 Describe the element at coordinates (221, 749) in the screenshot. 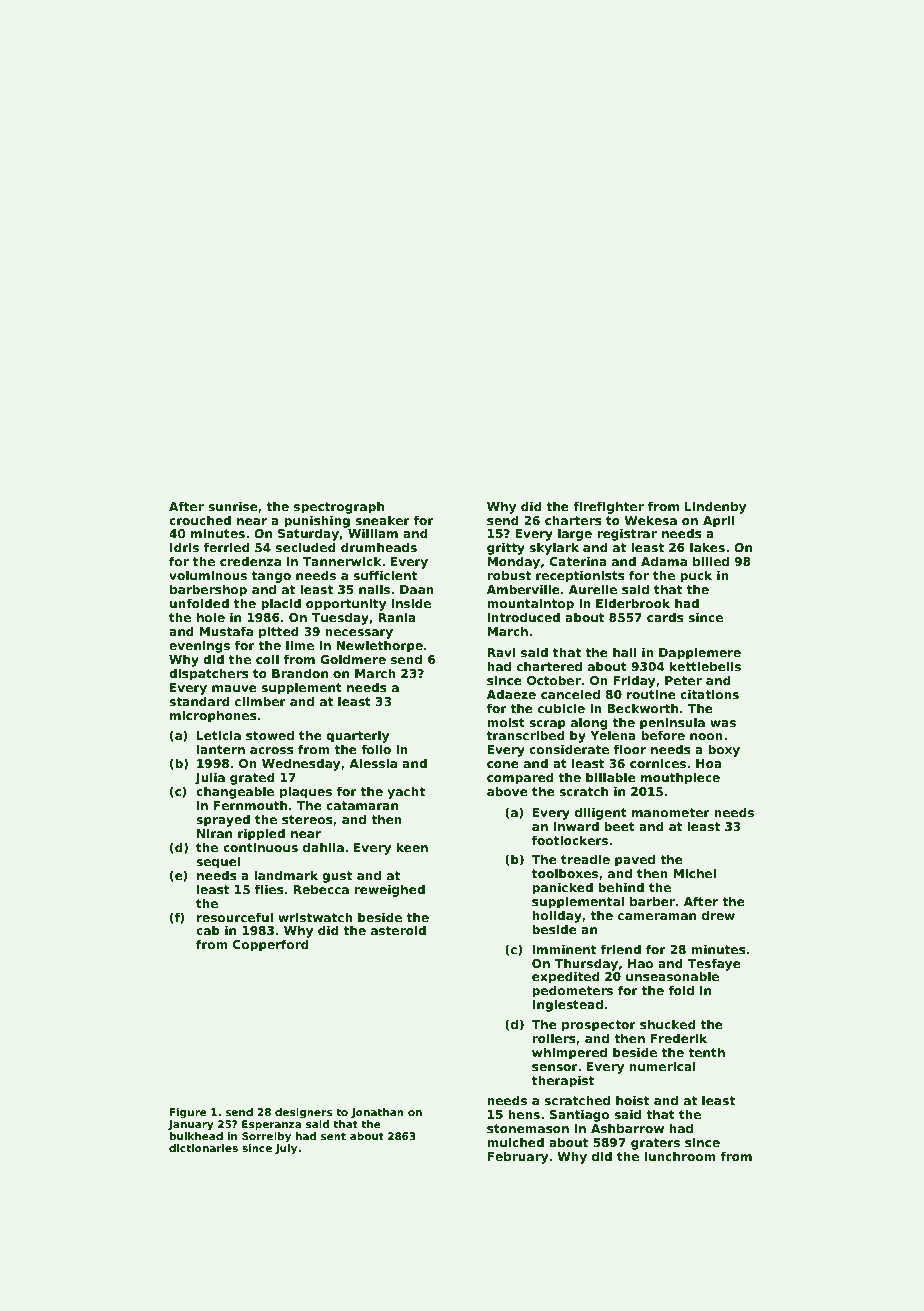

I see `lantern` at that location.
